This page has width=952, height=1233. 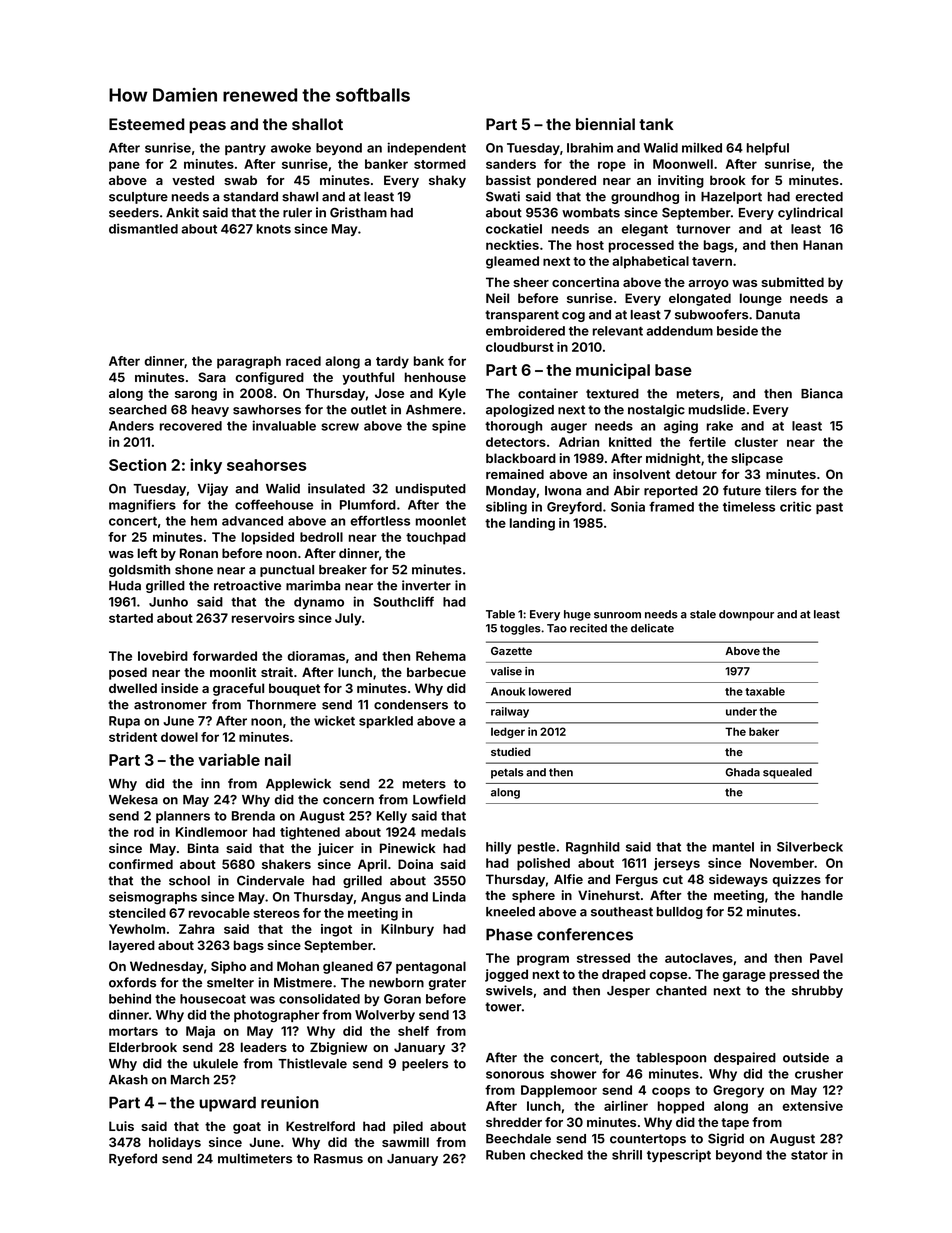 I want to click on critic, so click(x=795, y=506).
